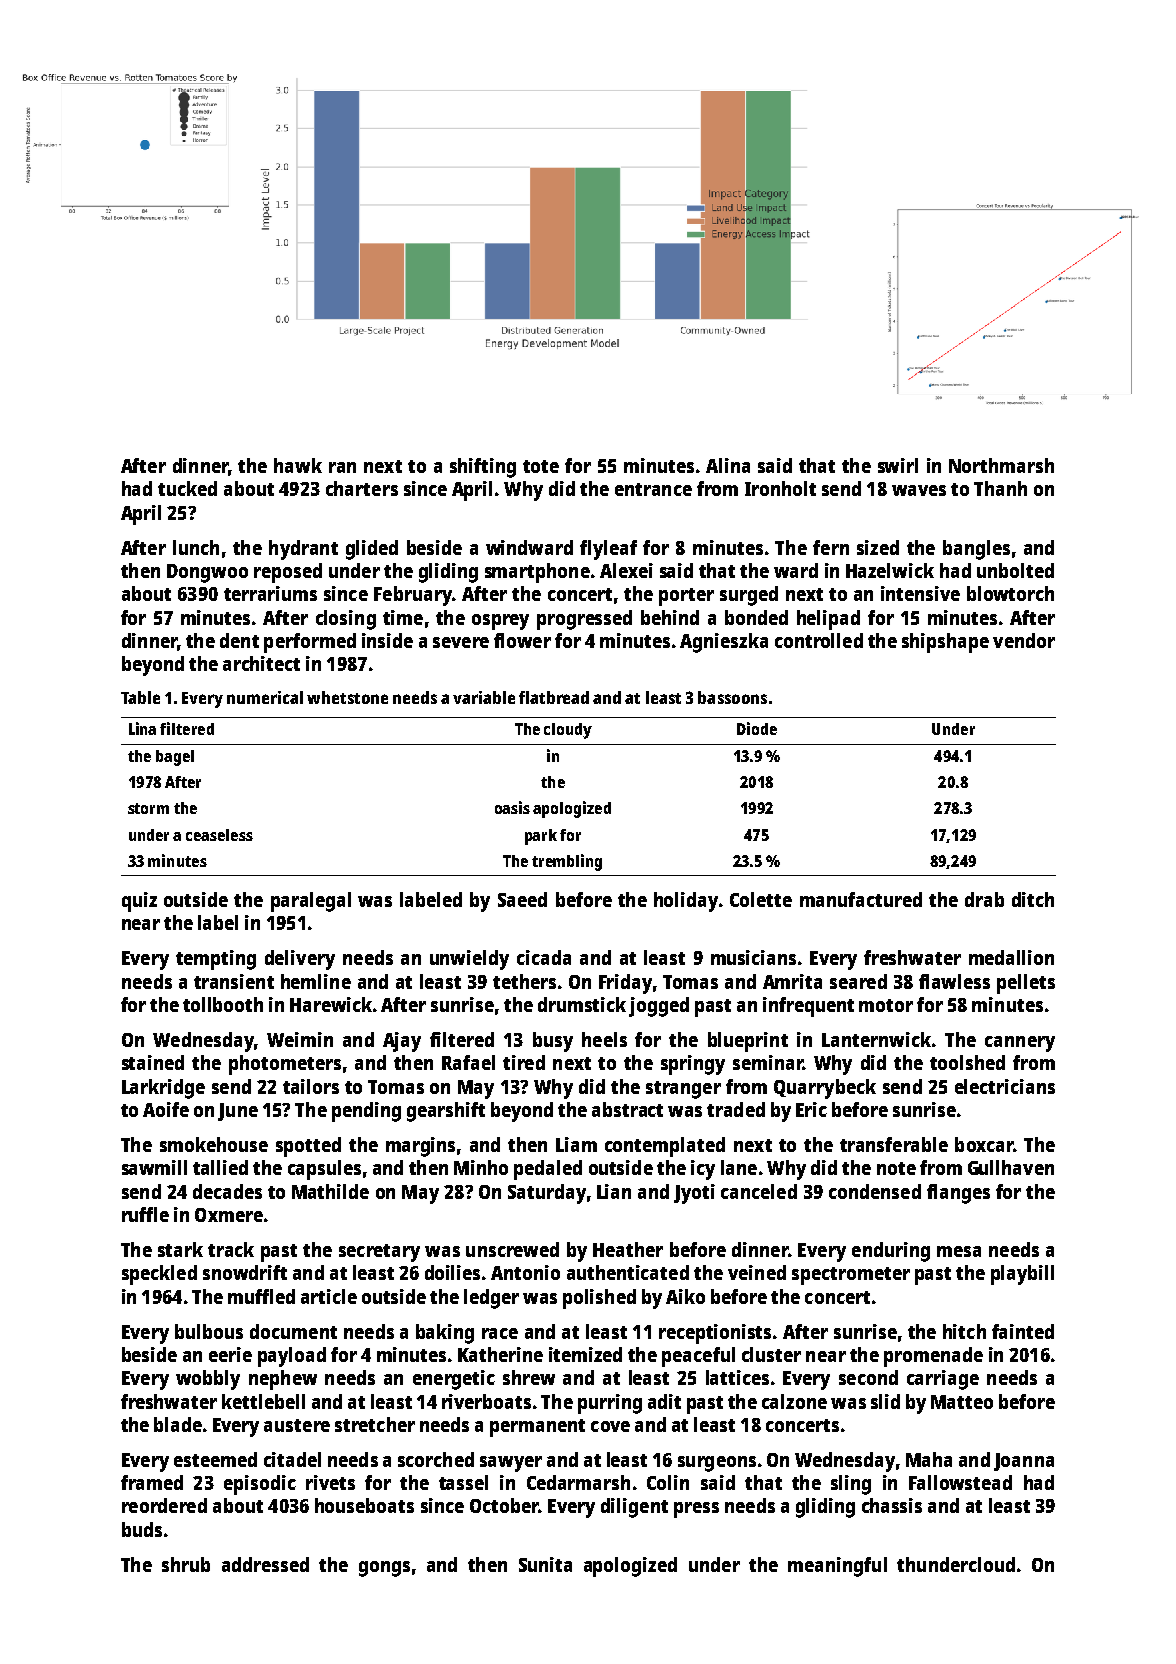 Image resolution: width=1176 pixels, height=1664 pixels. Describe the element at coordinates (484, 697) in the image. I see `variable` at that location.
